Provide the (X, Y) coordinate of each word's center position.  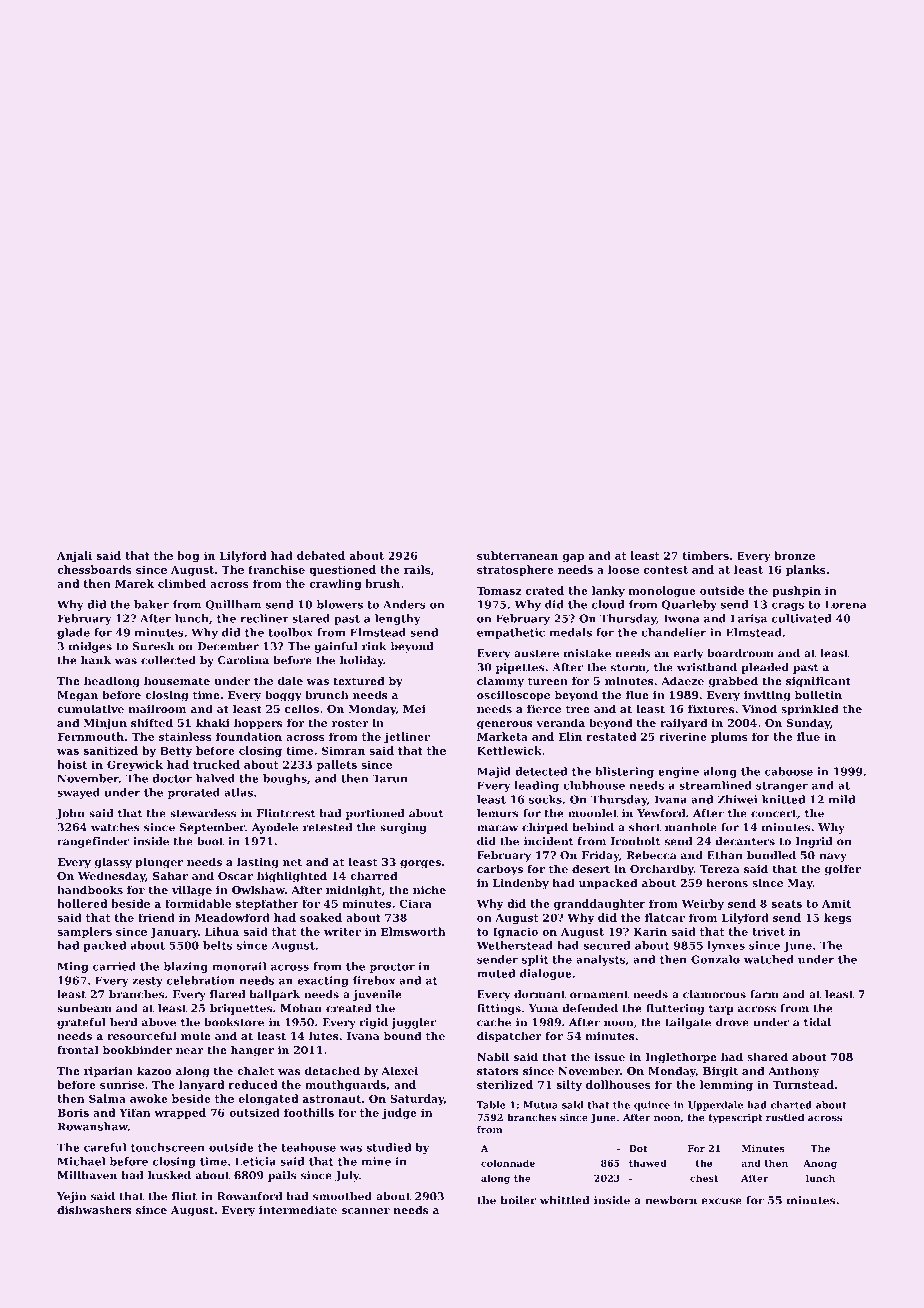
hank (96, 660)
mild (842, 799)
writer (342, 931)
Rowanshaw (93, 1126)
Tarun (390, 778)
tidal (817, 1022)
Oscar (235, 876)
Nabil (493, 1056)
